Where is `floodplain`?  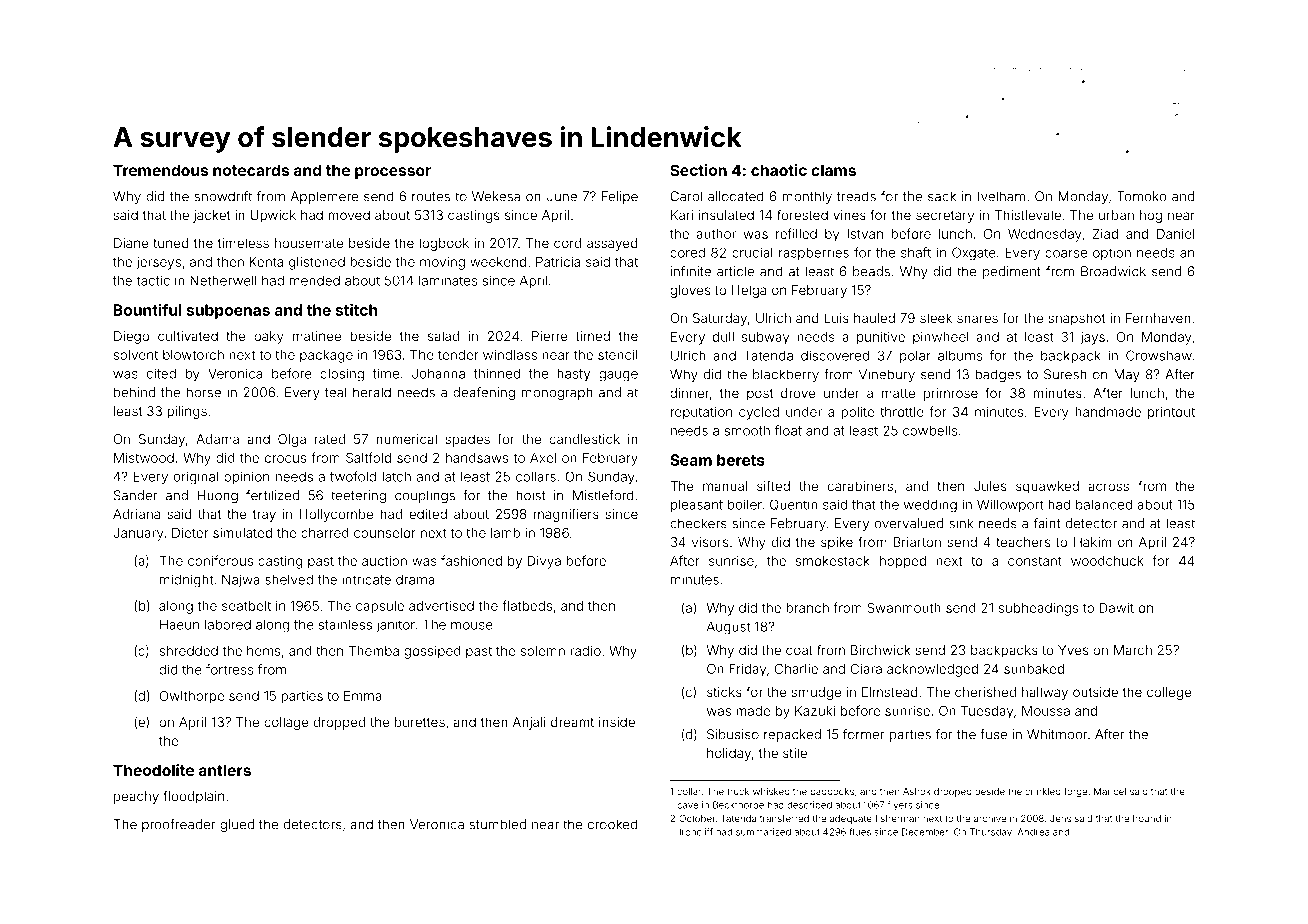
floodplain is located at coordinates (193, 797).
